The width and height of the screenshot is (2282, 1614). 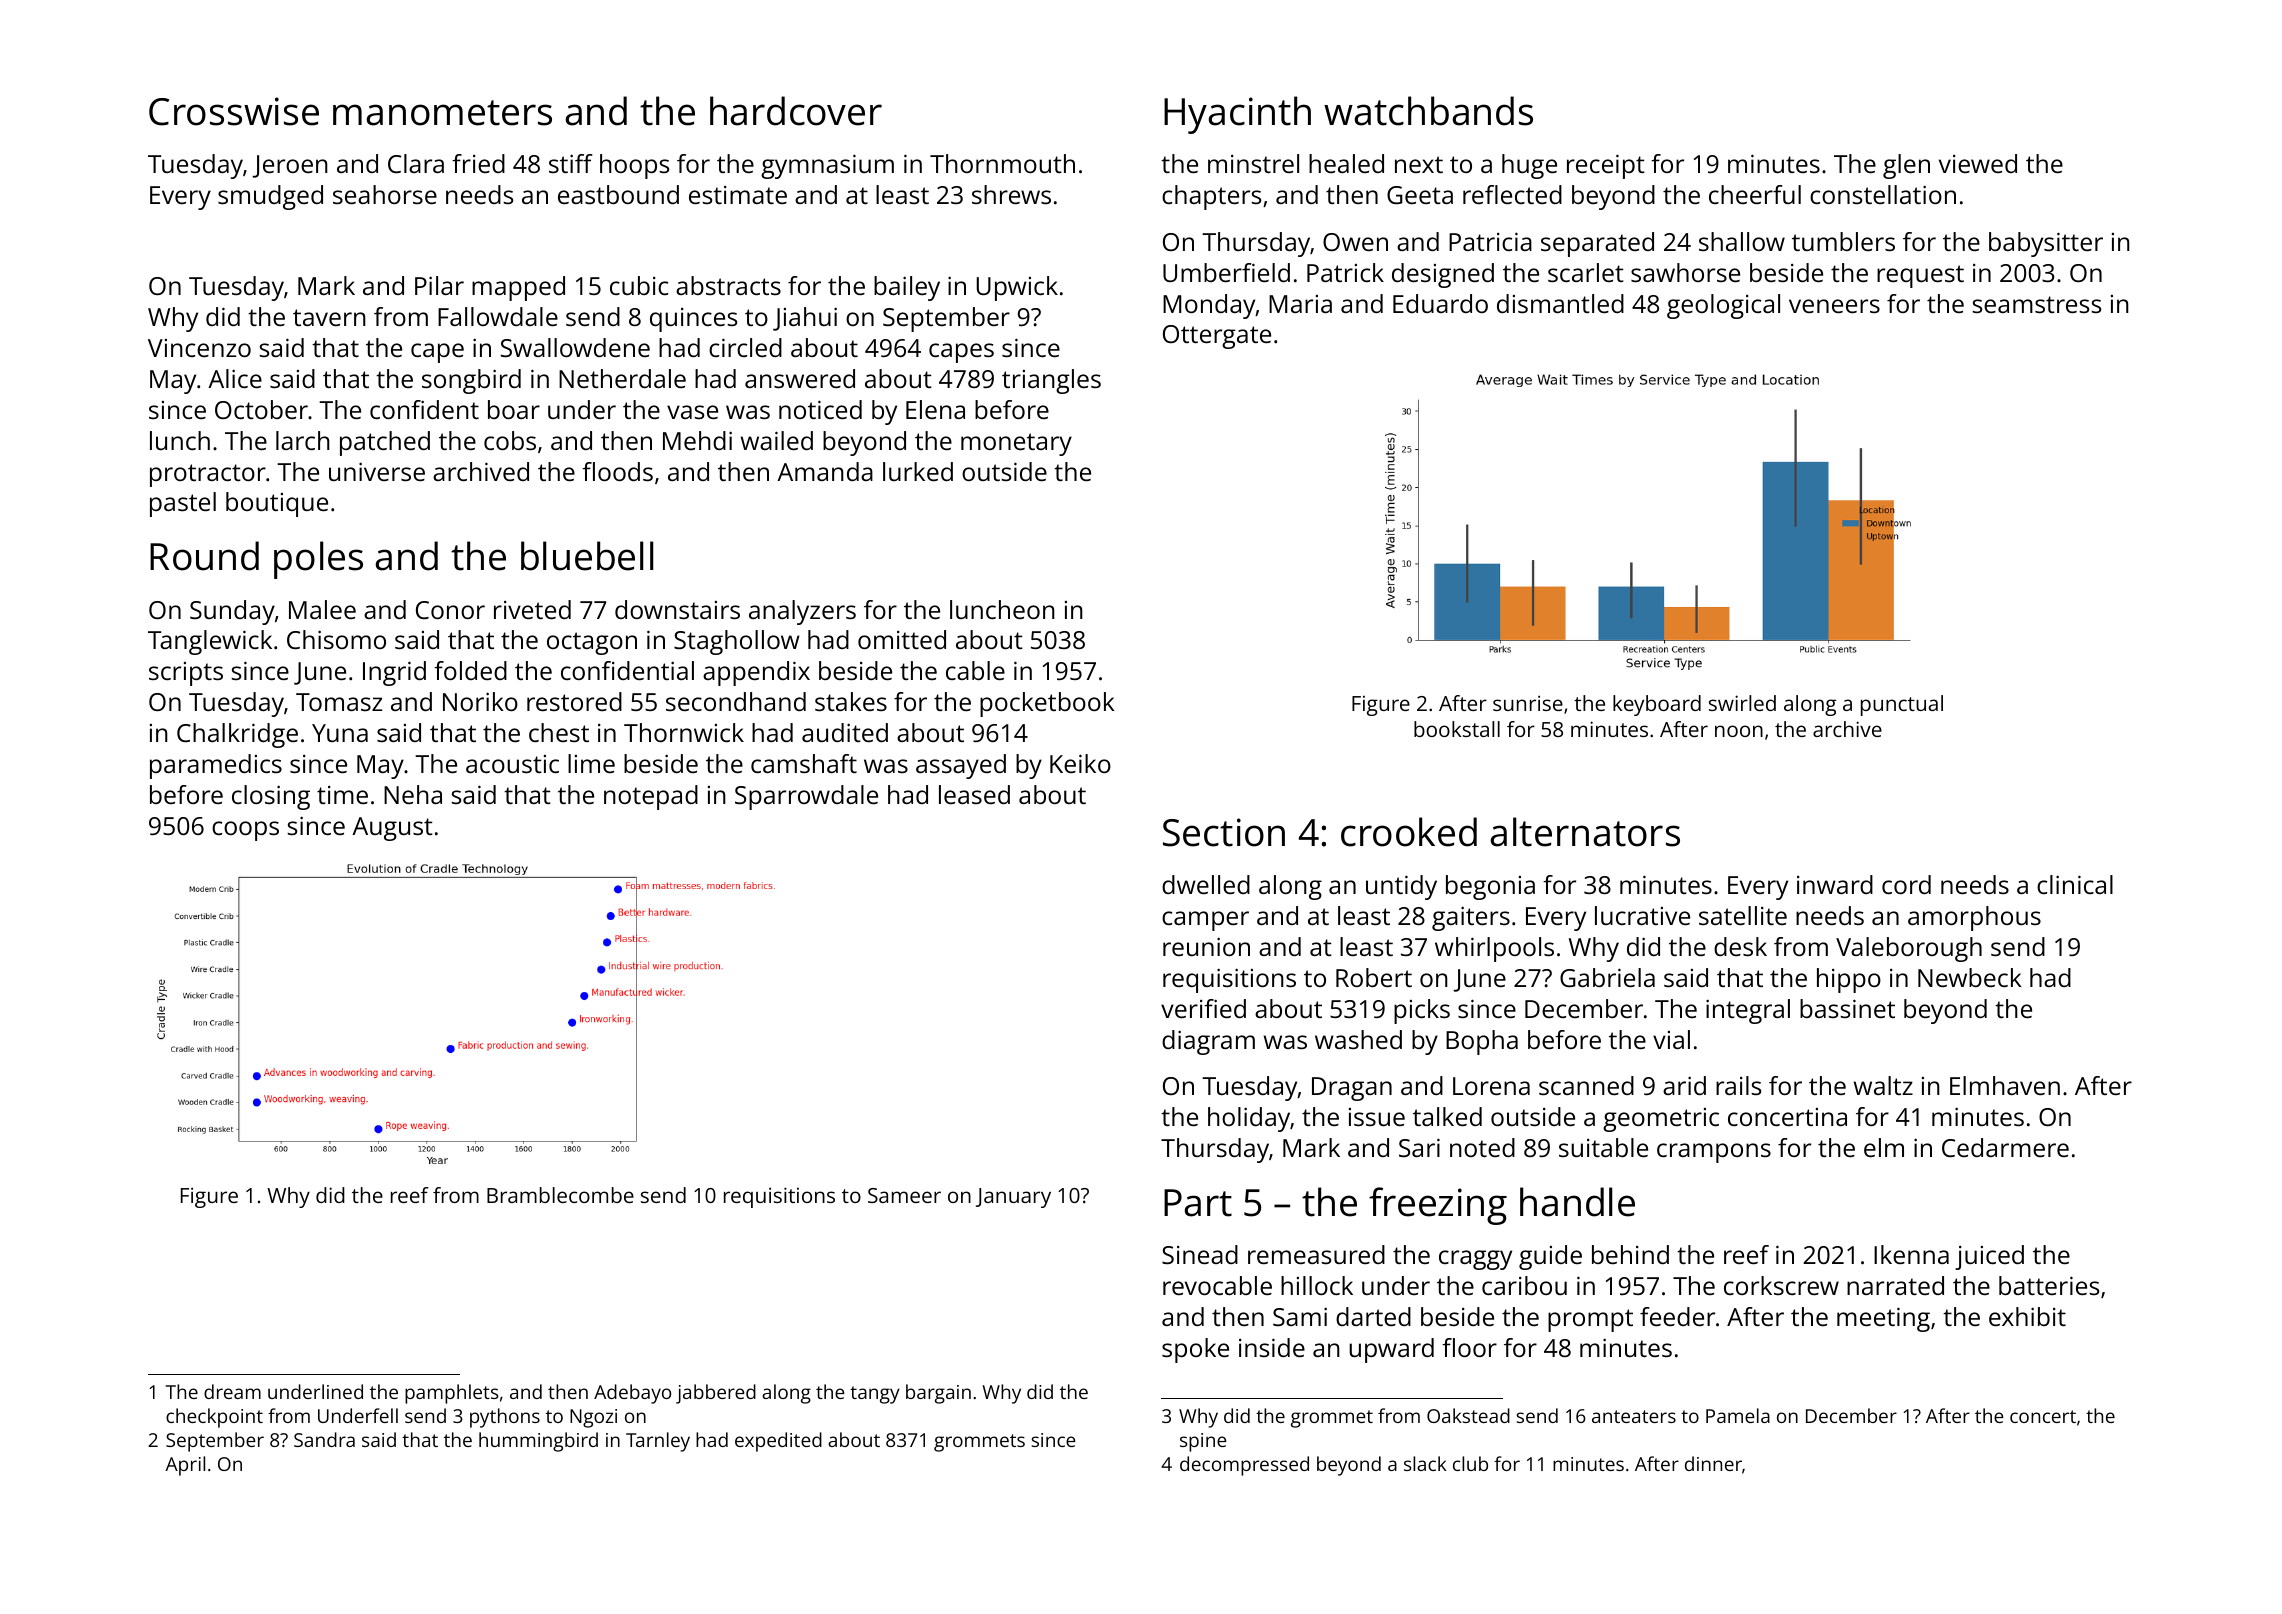 What do you see at coordinates (560, 1195) in the screenshot?
I see `Bramblecombe` at bounding box center [560, 1195].
